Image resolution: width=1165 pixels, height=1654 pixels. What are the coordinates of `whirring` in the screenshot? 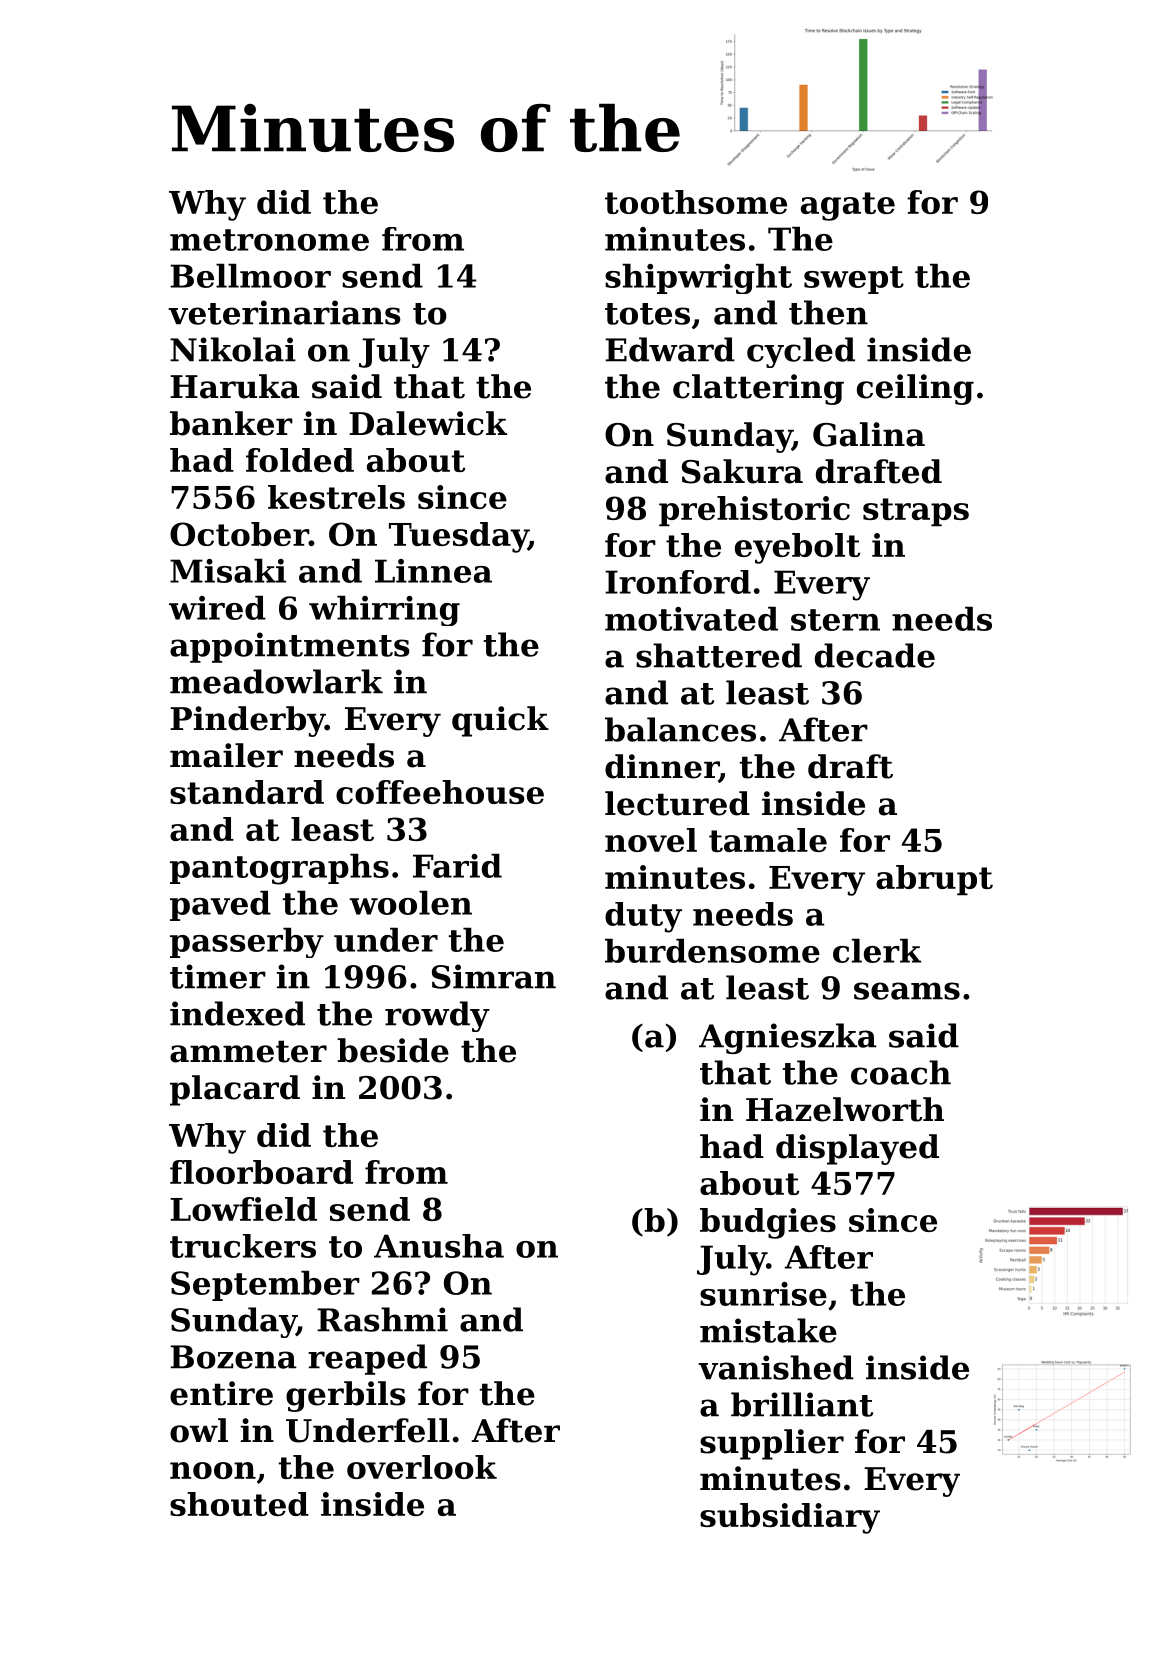 It's located at (384, 610).
